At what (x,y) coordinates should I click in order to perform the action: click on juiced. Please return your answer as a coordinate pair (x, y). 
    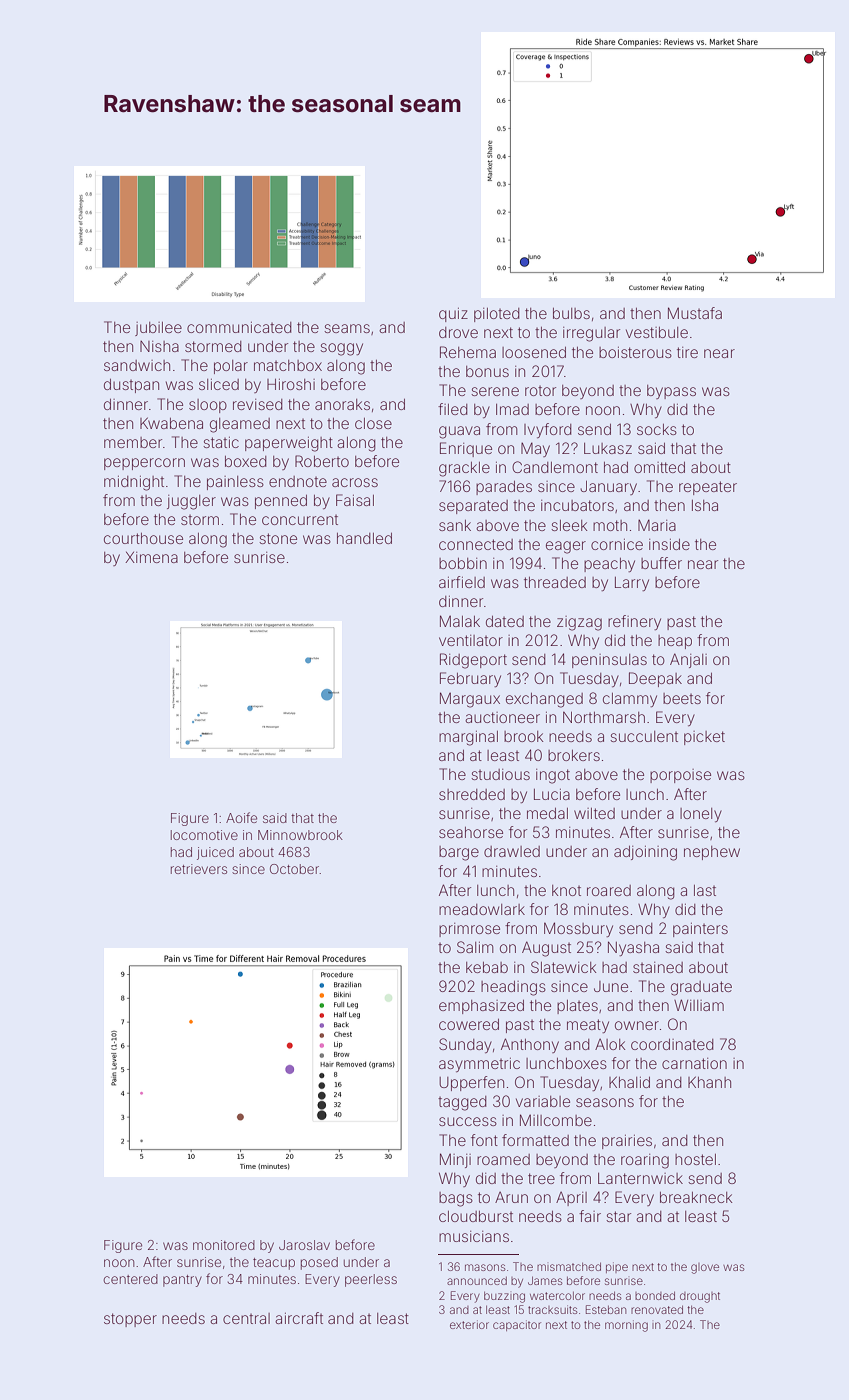
    Looking at the image, I should click on (215, 853).
